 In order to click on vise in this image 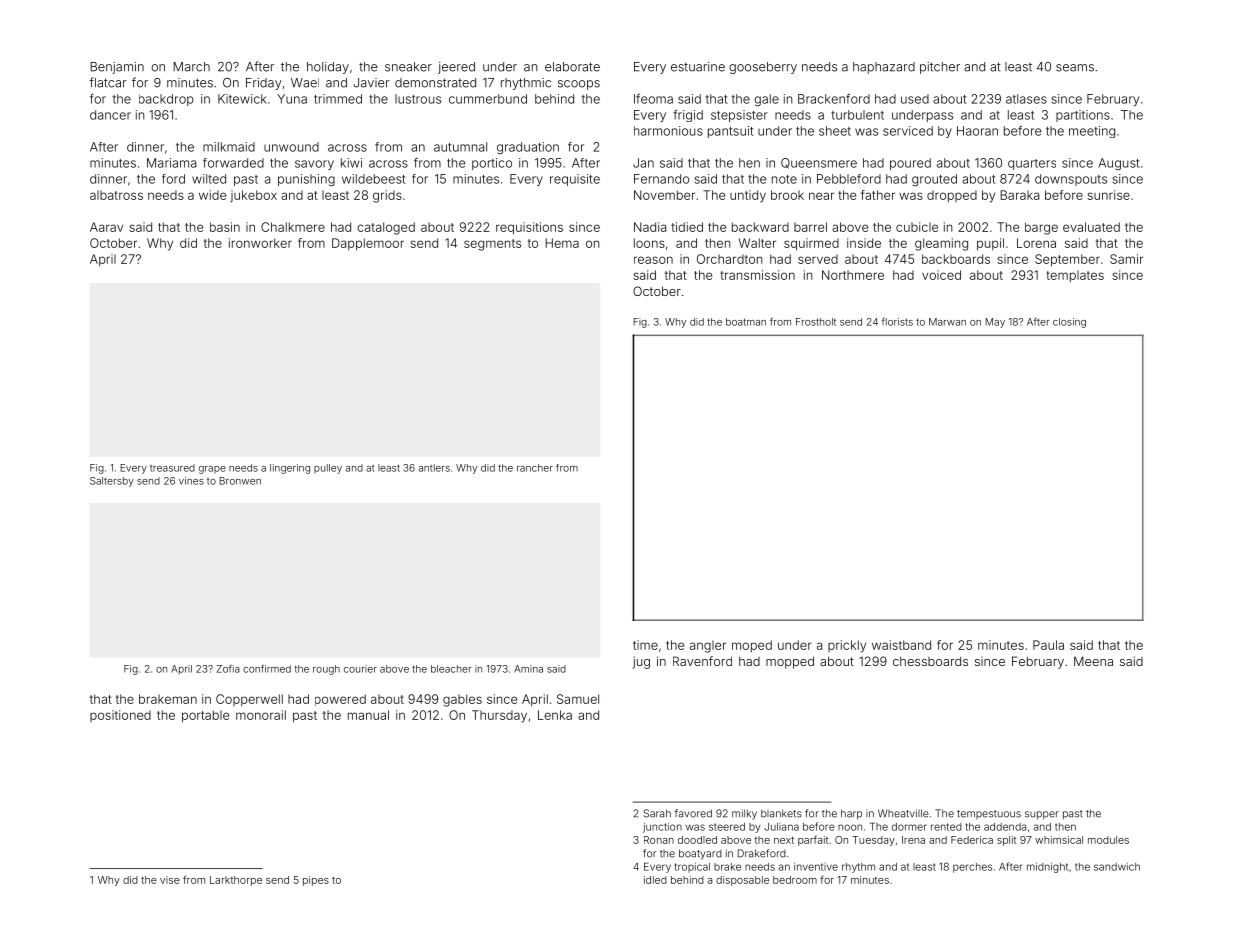, I will do `click(170, 880)`.
